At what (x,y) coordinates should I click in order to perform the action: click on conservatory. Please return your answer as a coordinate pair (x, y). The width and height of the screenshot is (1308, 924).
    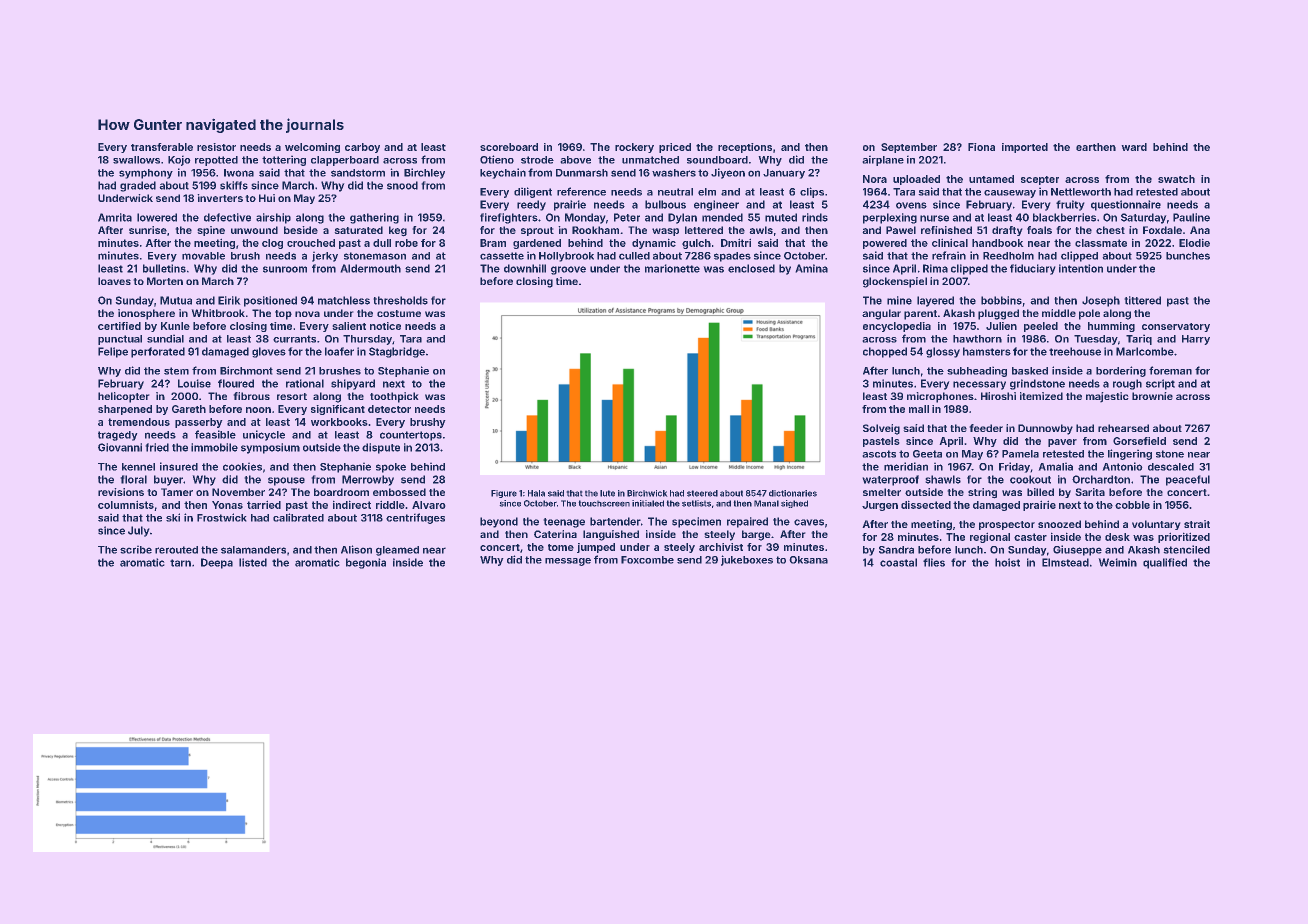
    Looking at the image, I should click on (1176, 327).
